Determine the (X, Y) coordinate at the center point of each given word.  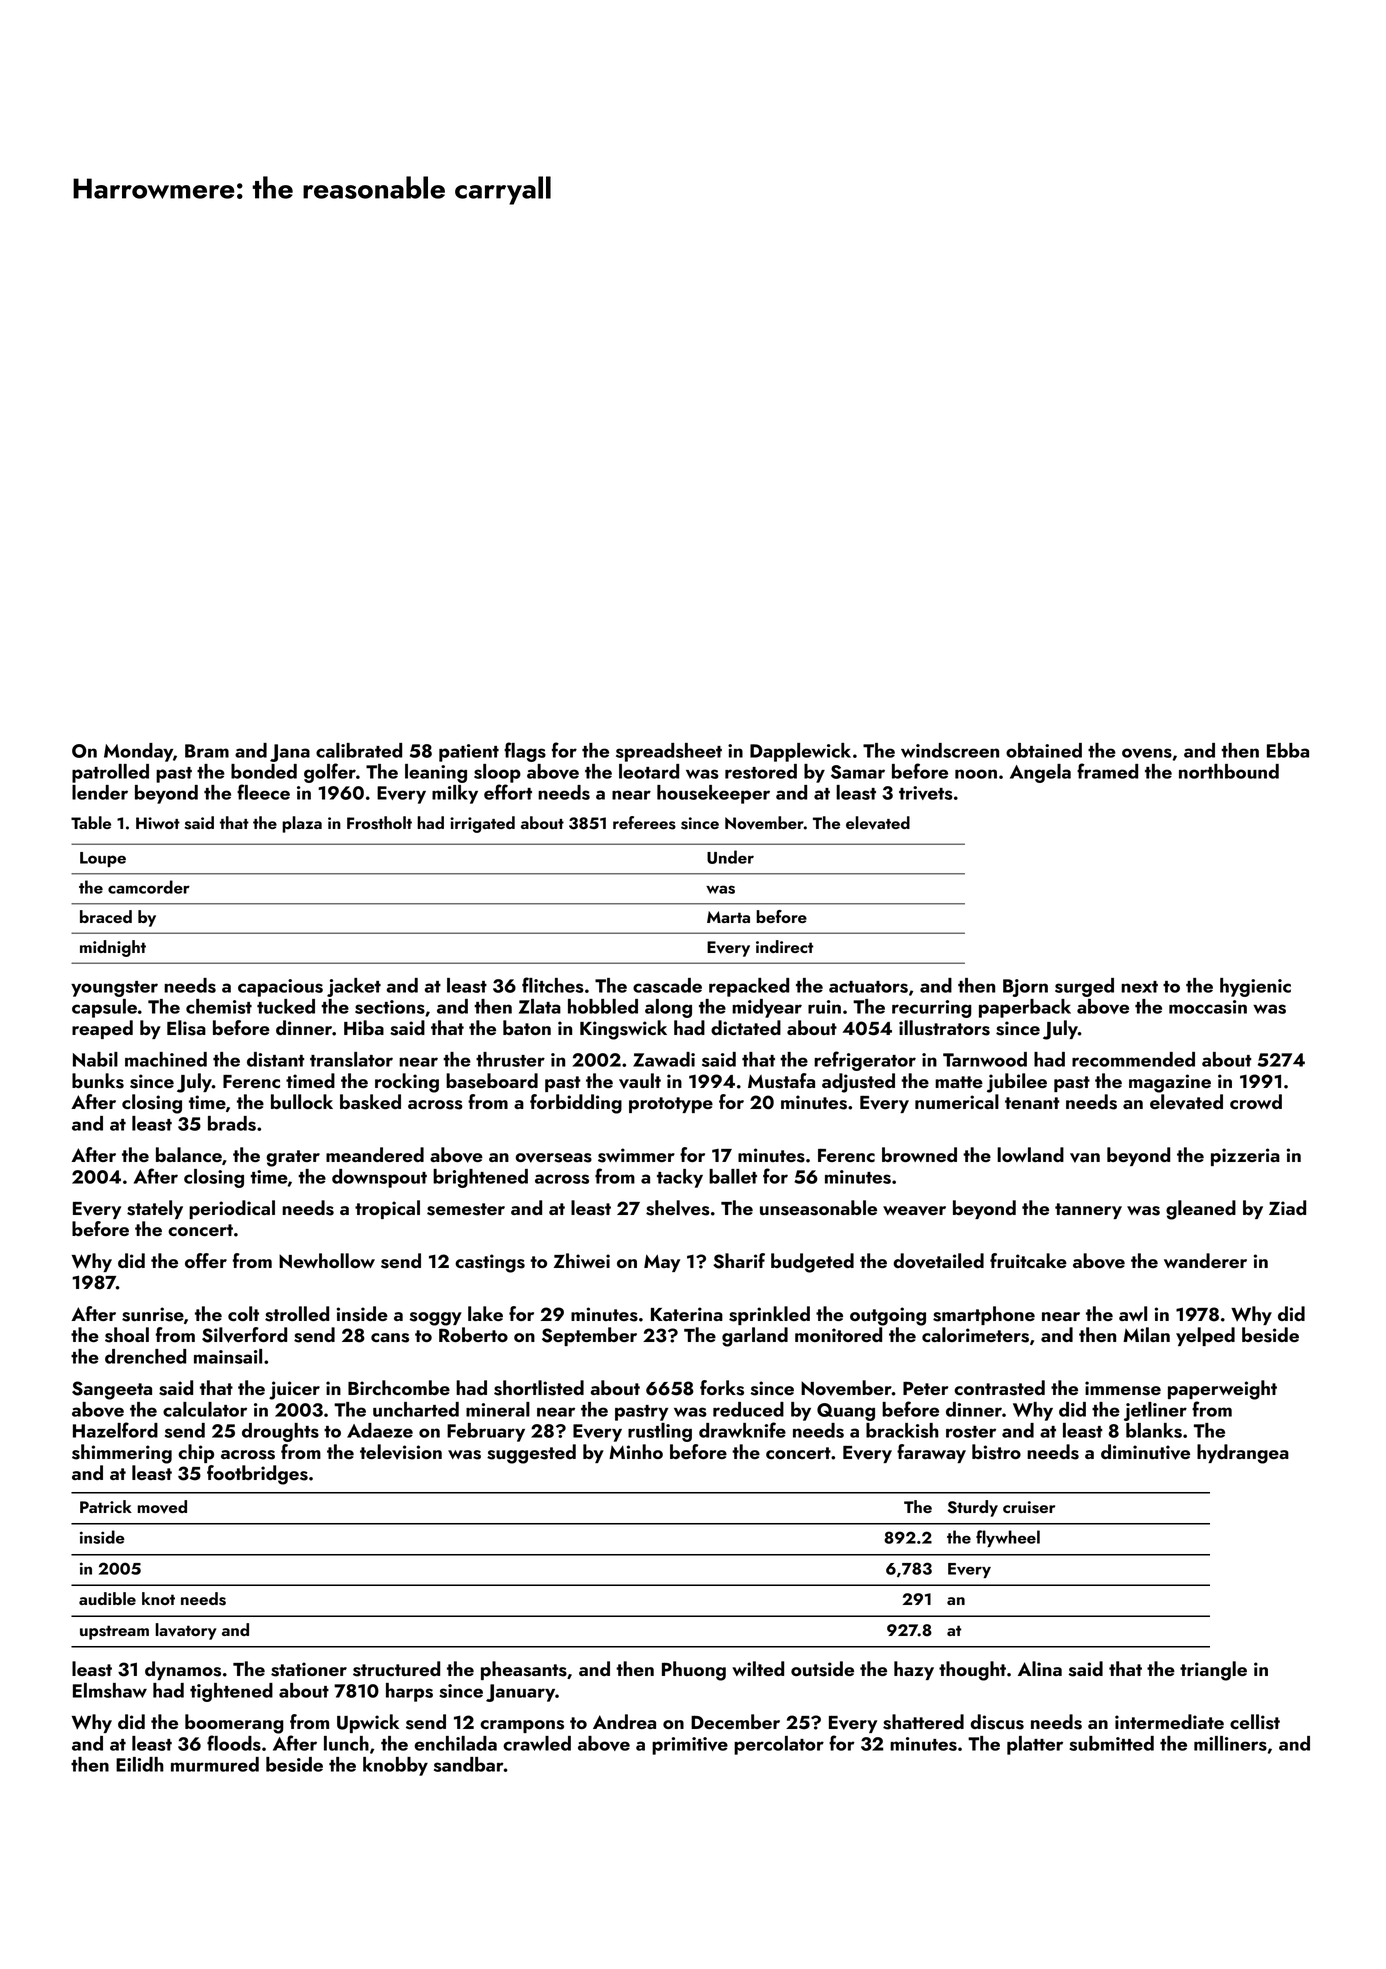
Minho (636, 1451)
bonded (264, 771)
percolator (779, 1745)
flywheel (1008, 1538)
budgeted (812, 1263)
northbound (1229, 771)
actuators (868, 987)
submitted (1111, 1743)
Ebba (1288, 750)
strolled (297, 1314)
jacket (354, 987)
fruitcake (1028, 1261)
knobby (395, 1766)
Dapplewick (800, 752)
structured (396, 1669)
